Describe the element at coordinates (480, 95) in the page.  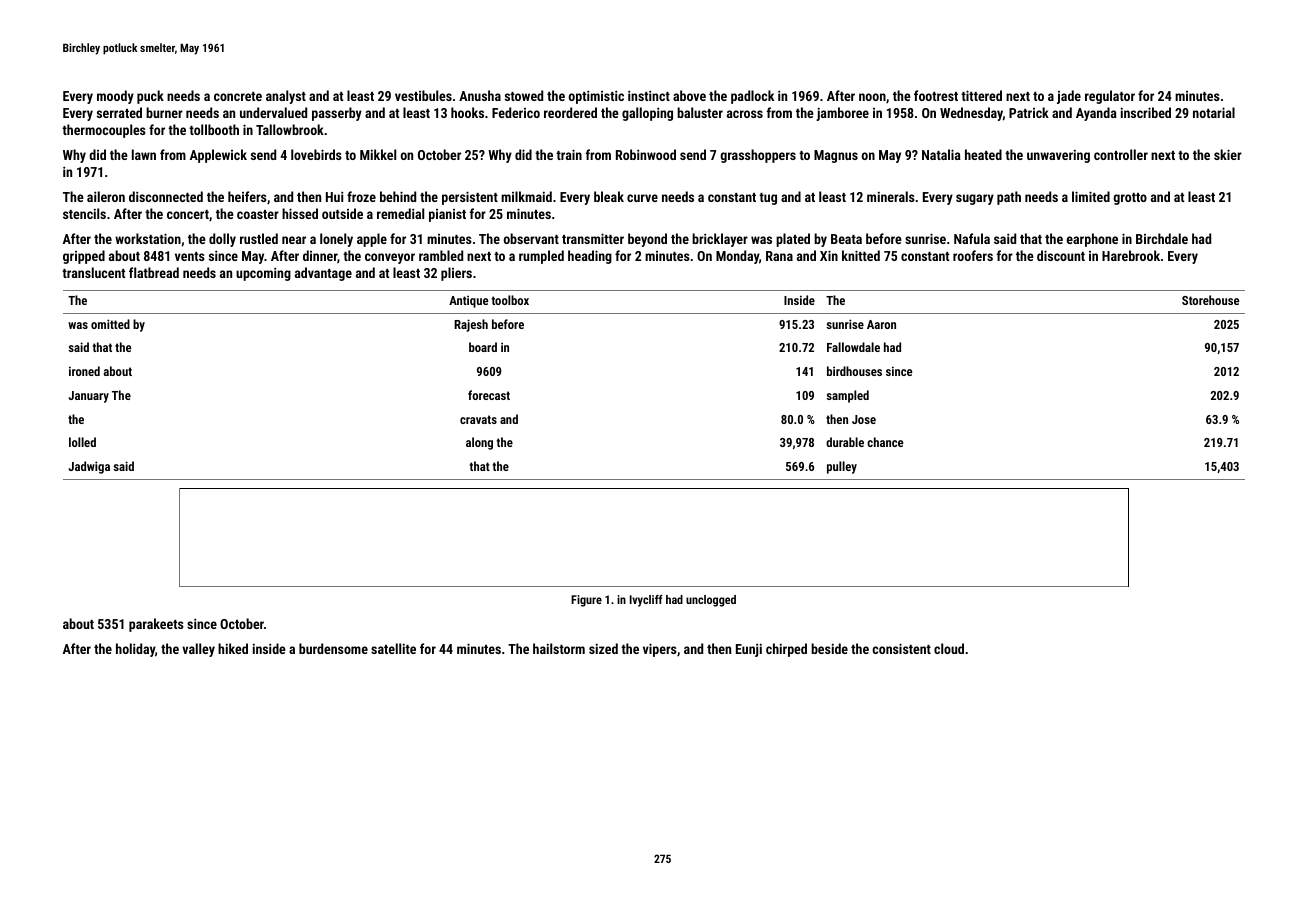
I see `Anusha` at that location.
